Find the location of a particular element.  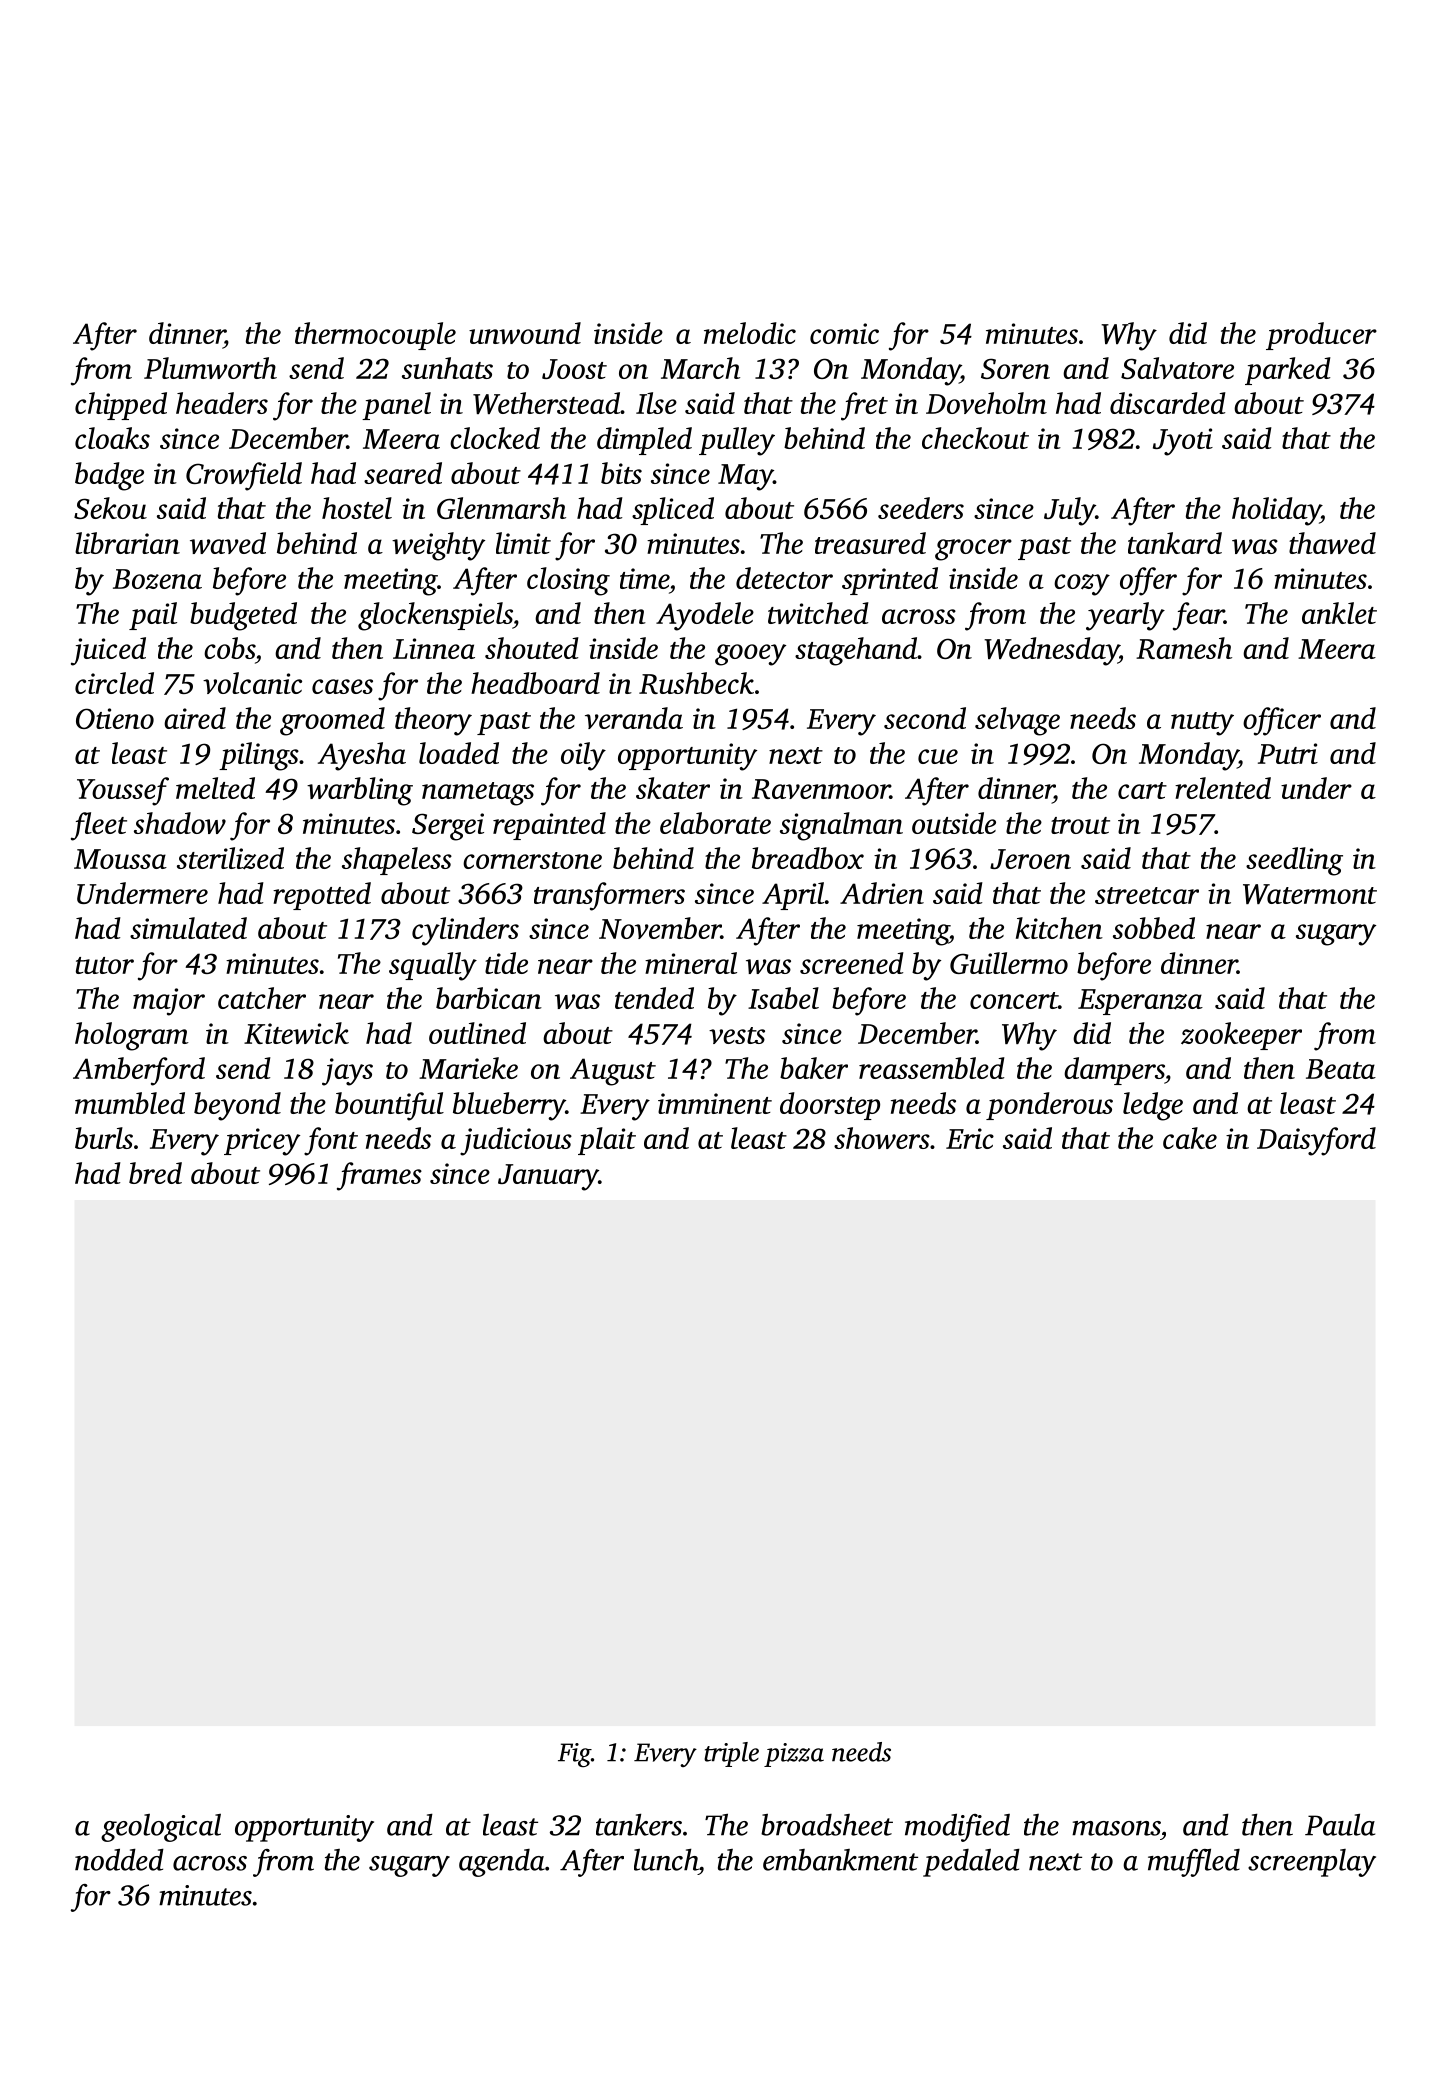

agenda is located at coordinates (502, 1863).
